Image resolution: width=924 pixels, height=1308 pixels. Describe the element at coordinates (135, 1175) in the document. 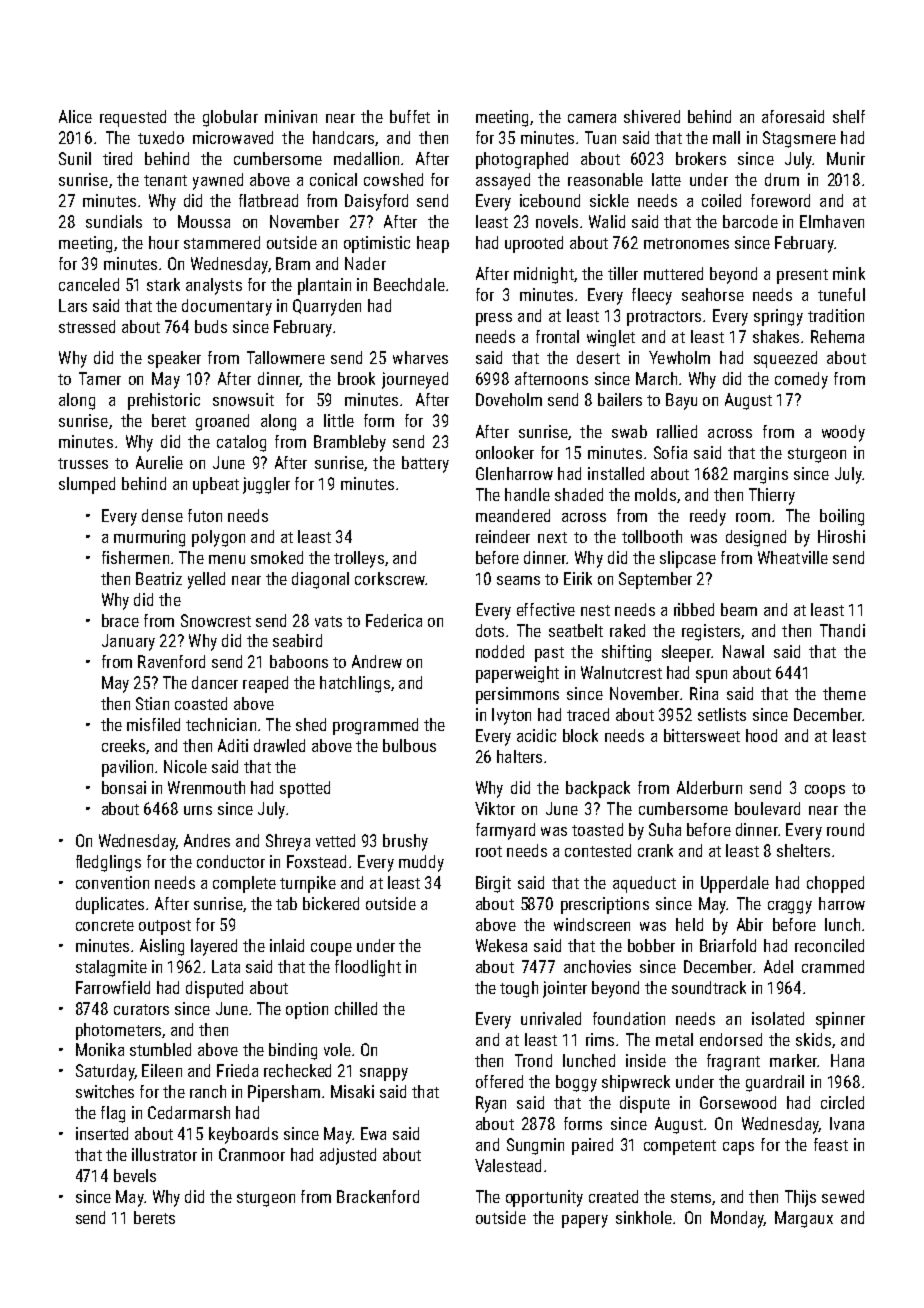

I see `bevels` at that location.
